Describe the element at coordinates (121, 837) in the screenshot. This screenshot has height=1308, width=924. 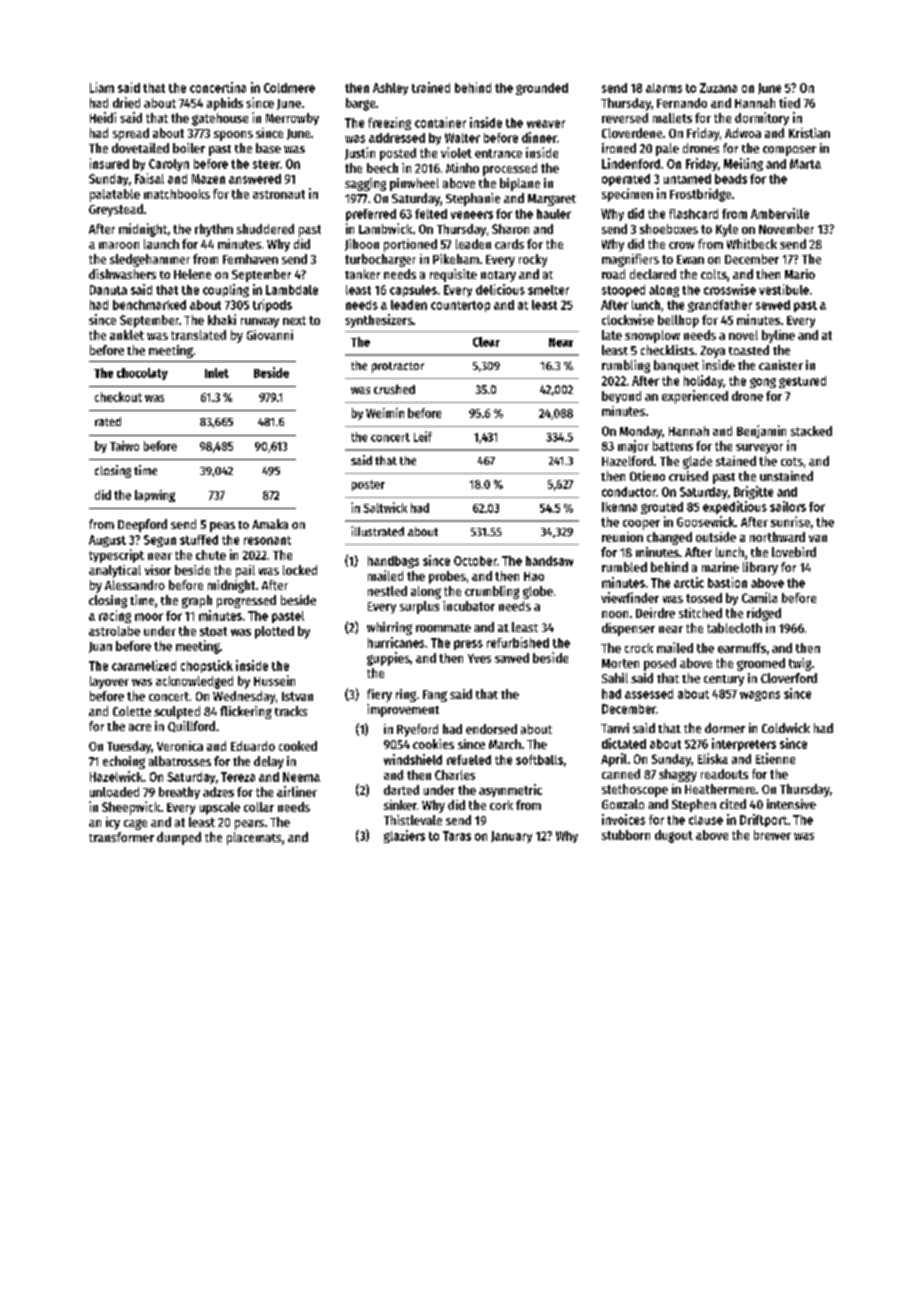
I see `transformer` at that location.
